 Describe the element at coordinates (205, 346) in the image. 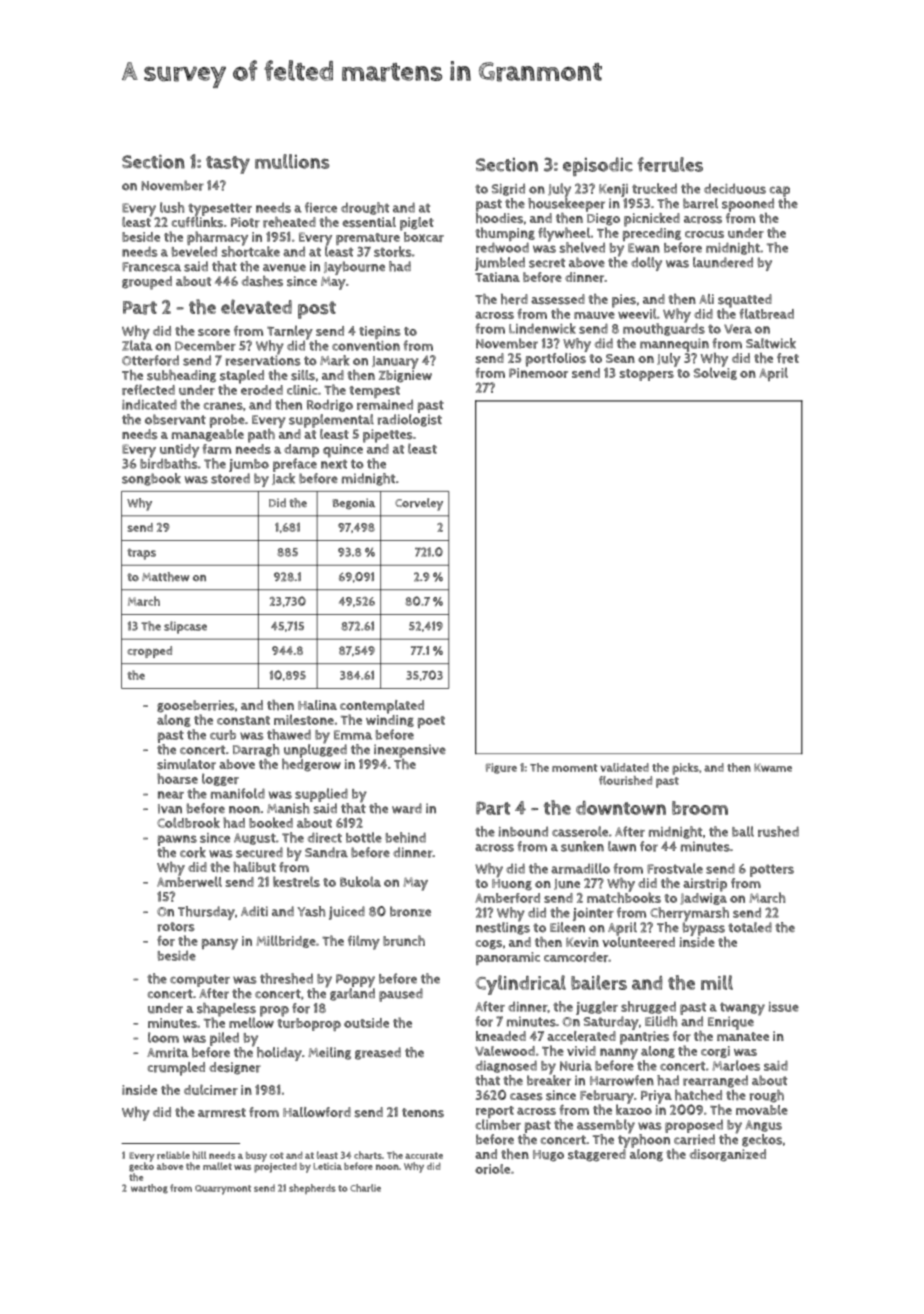

I see `December` at that location.
